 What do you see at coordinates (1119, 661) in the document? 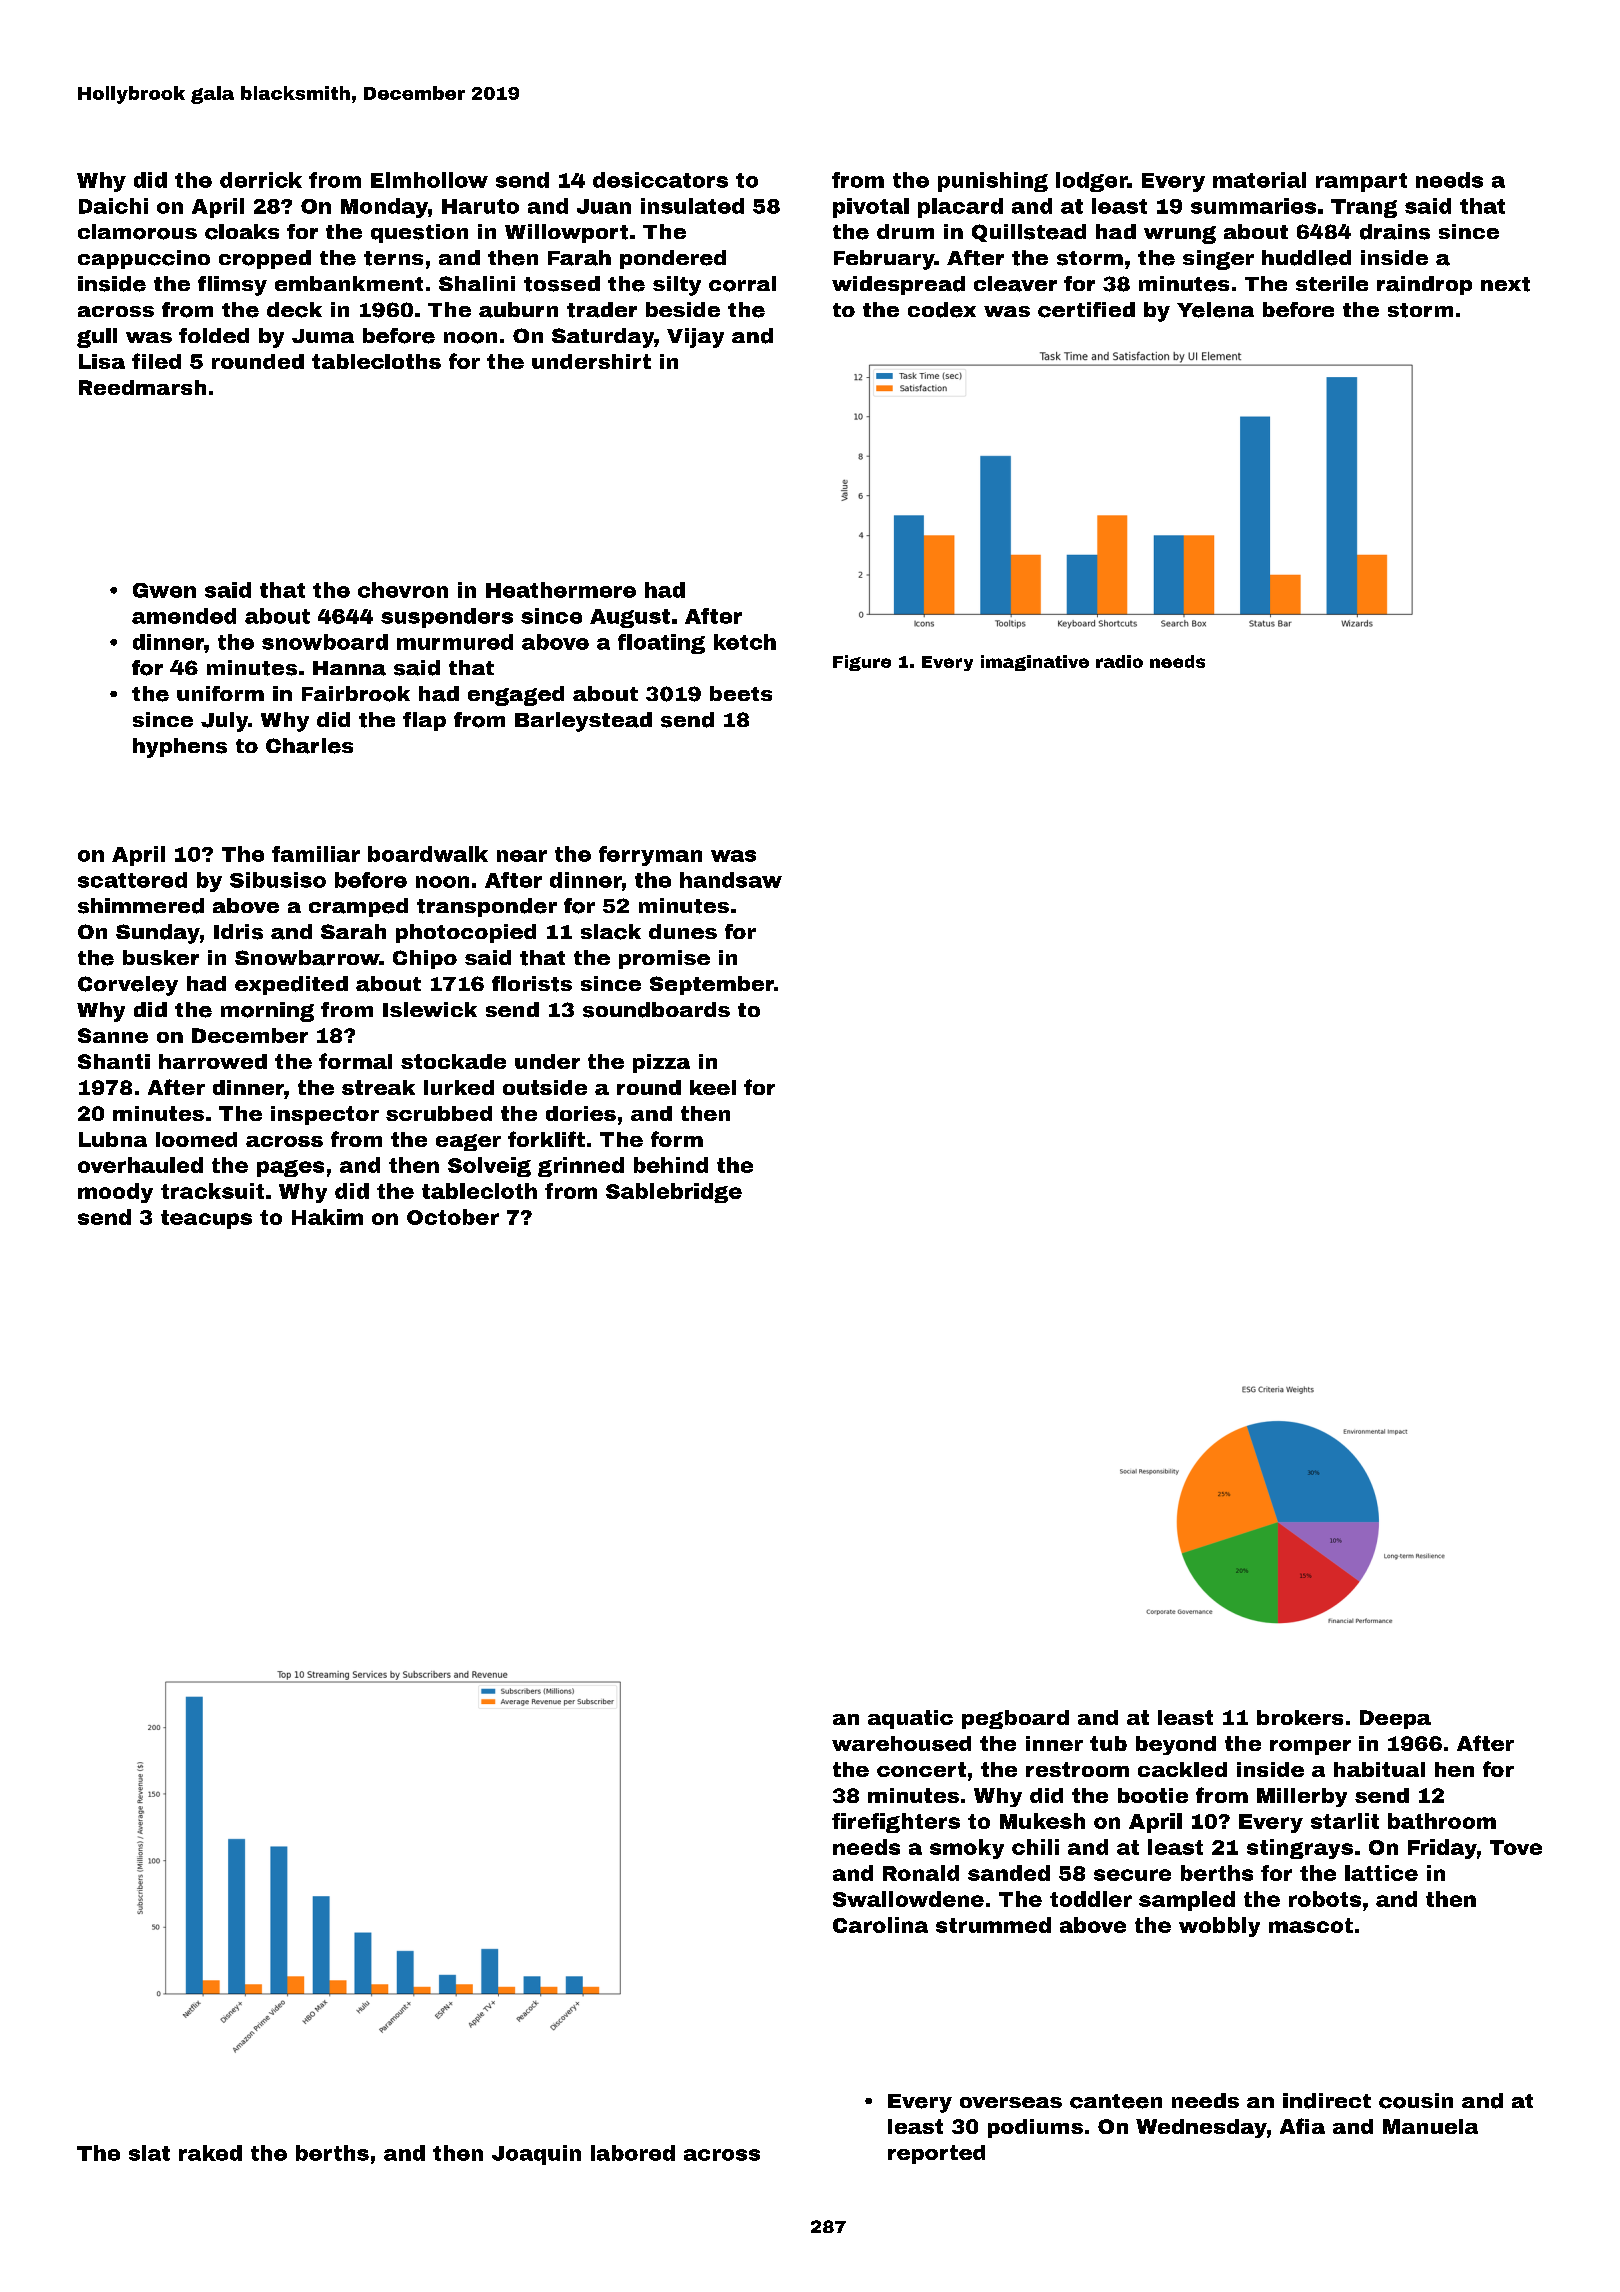
I see `radio` at bounding box center [1119, 661].
